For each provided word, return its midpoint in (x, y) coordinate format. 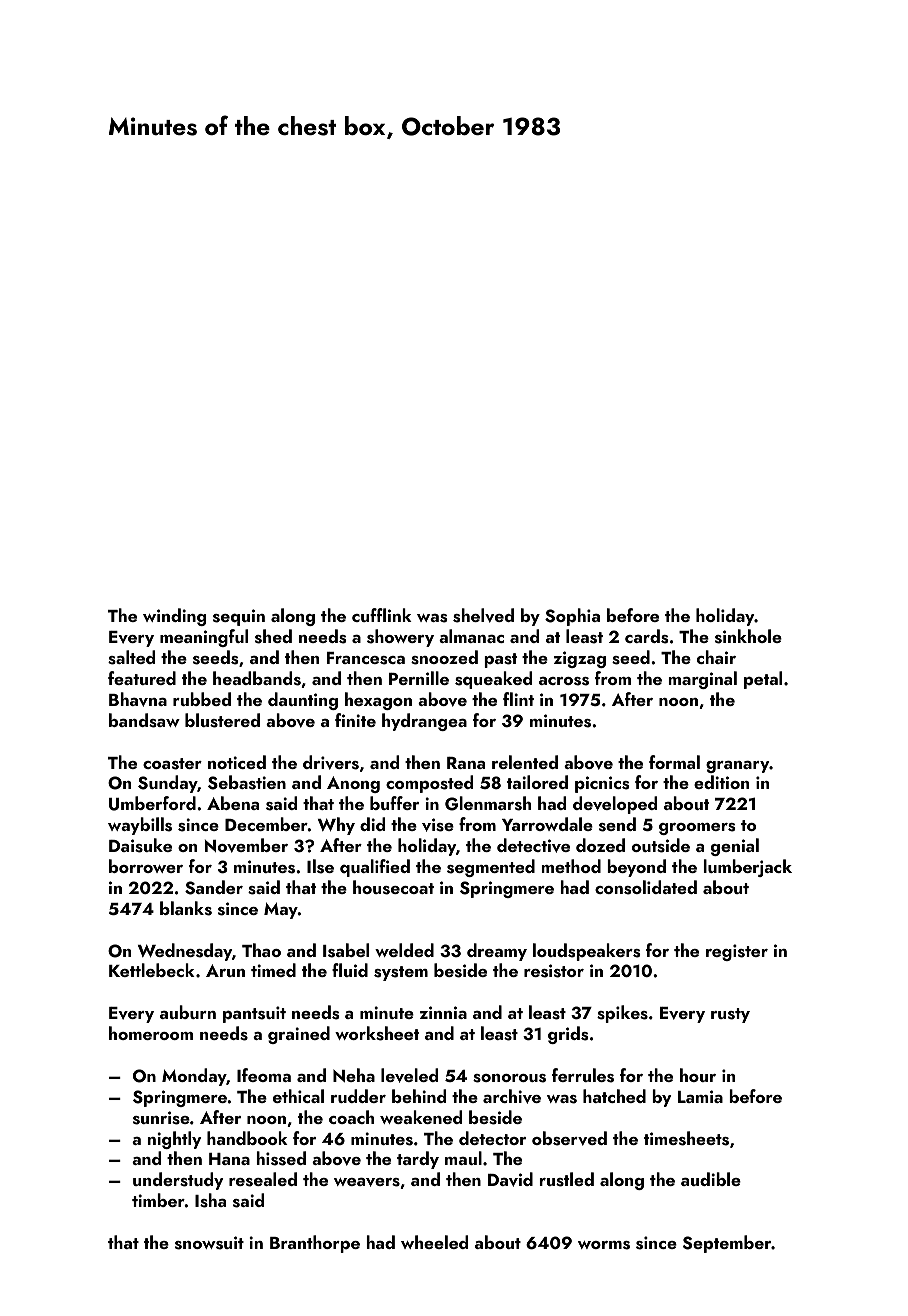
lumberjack (748, 868)
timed (273, 970)
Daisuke (140, 845)
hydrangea (424, 722)
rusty (730, 1015)
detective (533, 845)
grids (568, 1035)
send (617, 824)
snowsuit (209, 1243)
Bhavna (138, 699)
